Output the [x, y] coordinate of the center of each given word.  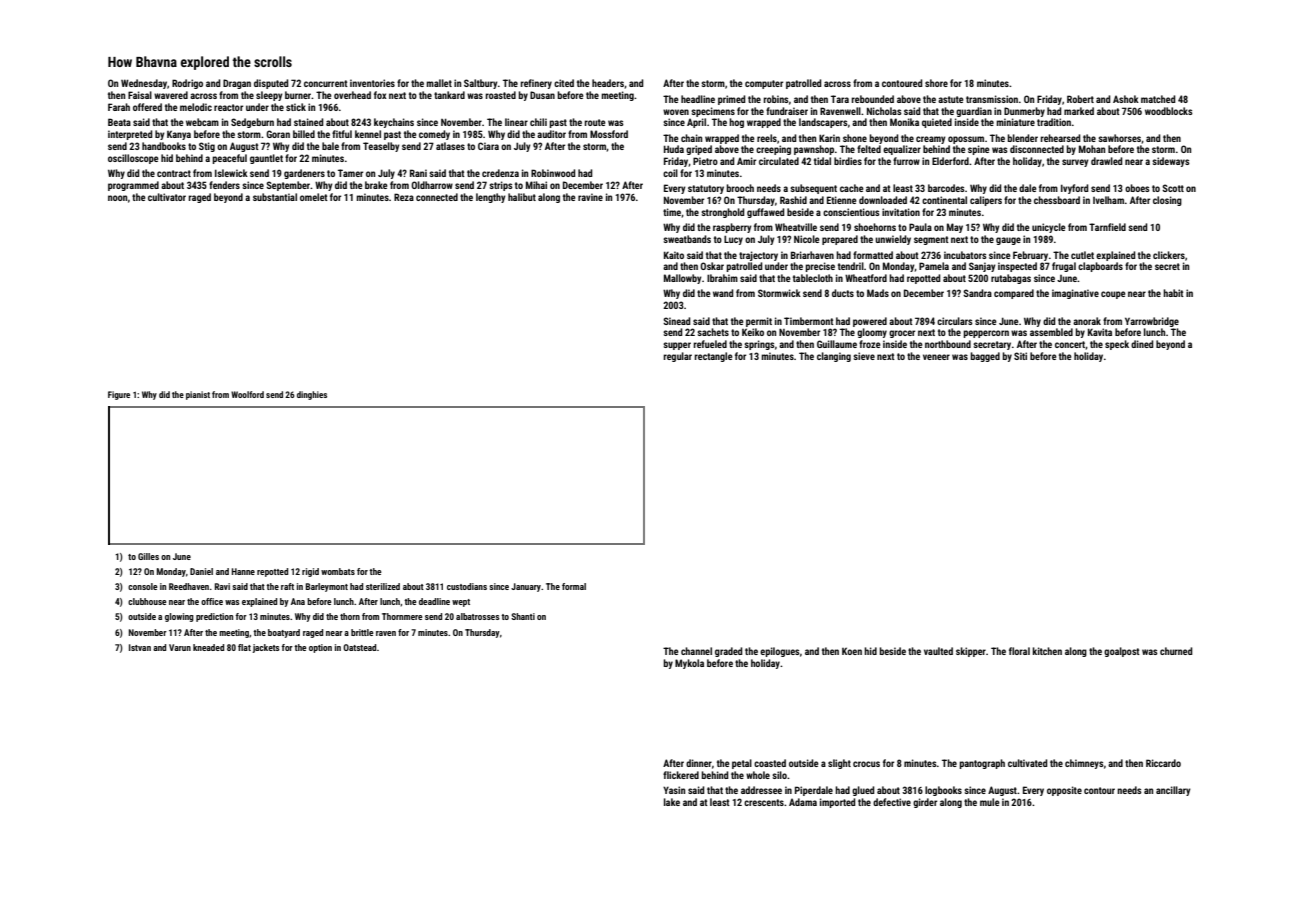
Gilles [148, 556]
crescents [764, 802]
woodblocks [1169, 111]
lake [672, 802]
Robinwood [553, 173]
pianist [198, 395]
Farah [119, 107]
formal [574, 586]
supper [677, 346]
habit [1173, 293]
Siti [1020, 356]
